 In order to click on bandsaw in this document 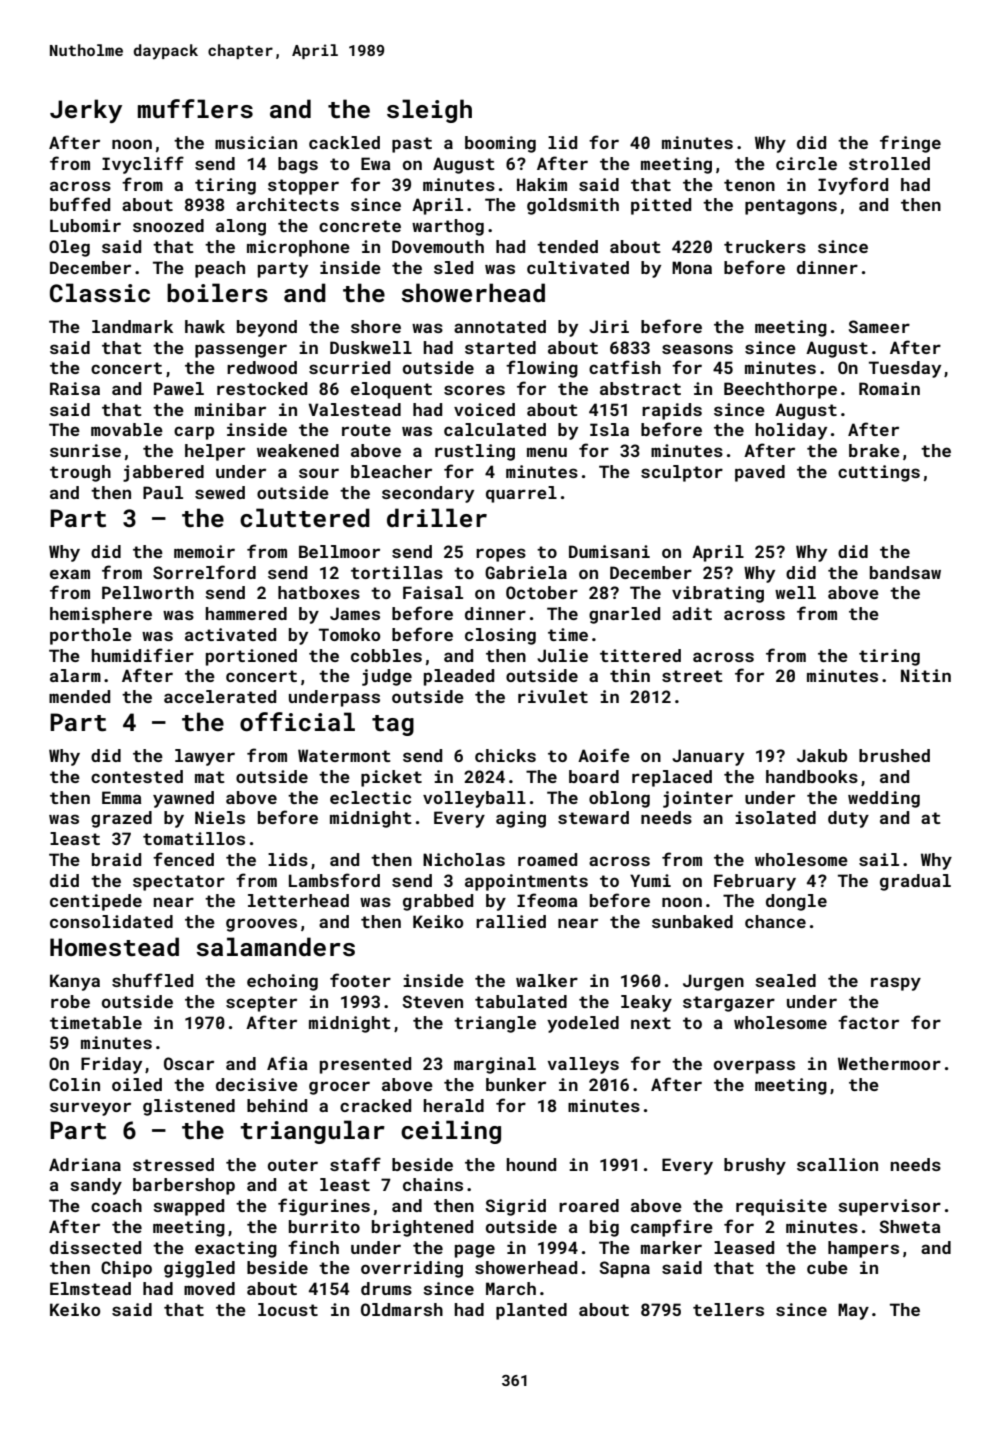, I will do `click(905, 572)`.
